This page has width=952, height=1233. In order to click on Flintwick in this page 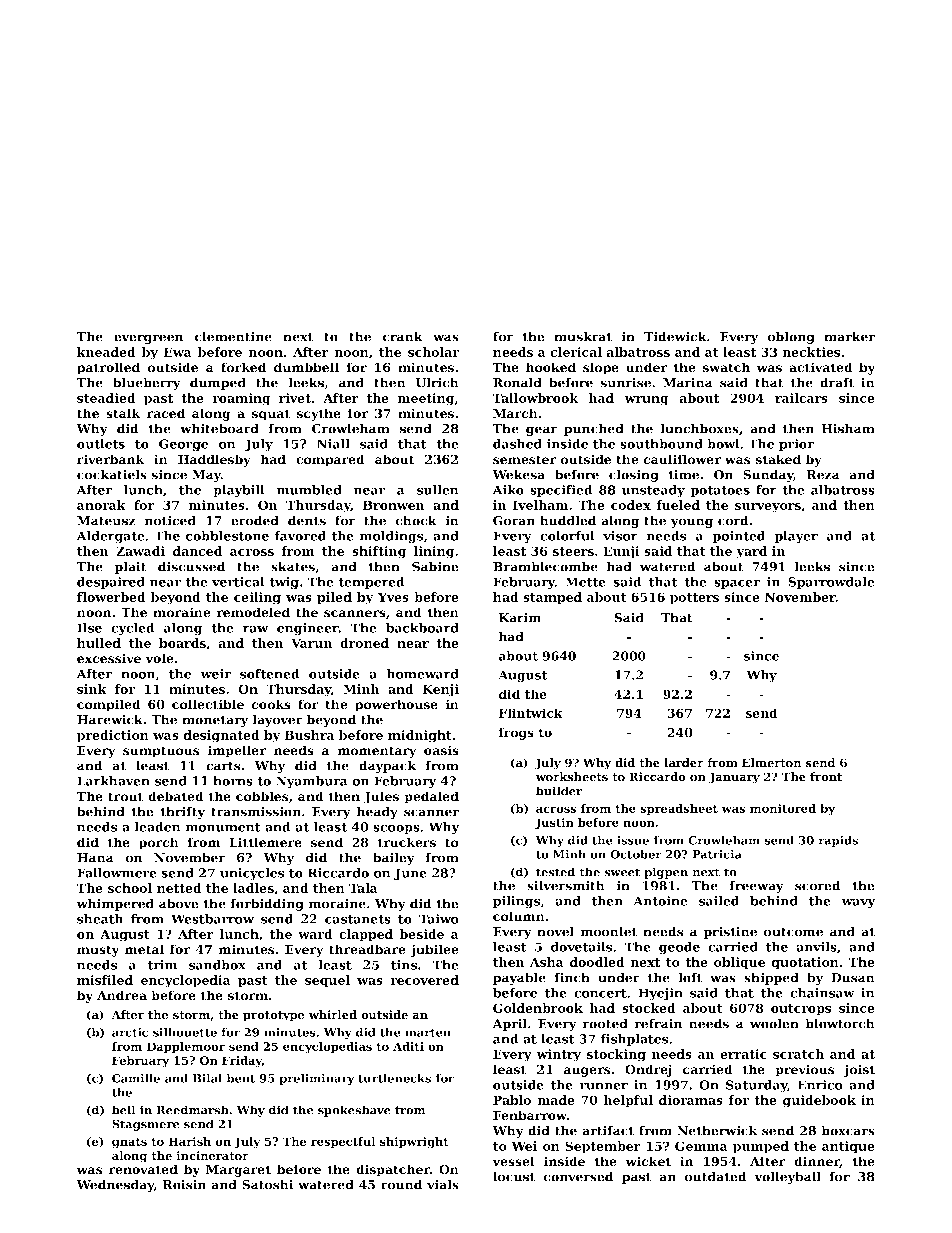, I will do `click(531, 713)`.
